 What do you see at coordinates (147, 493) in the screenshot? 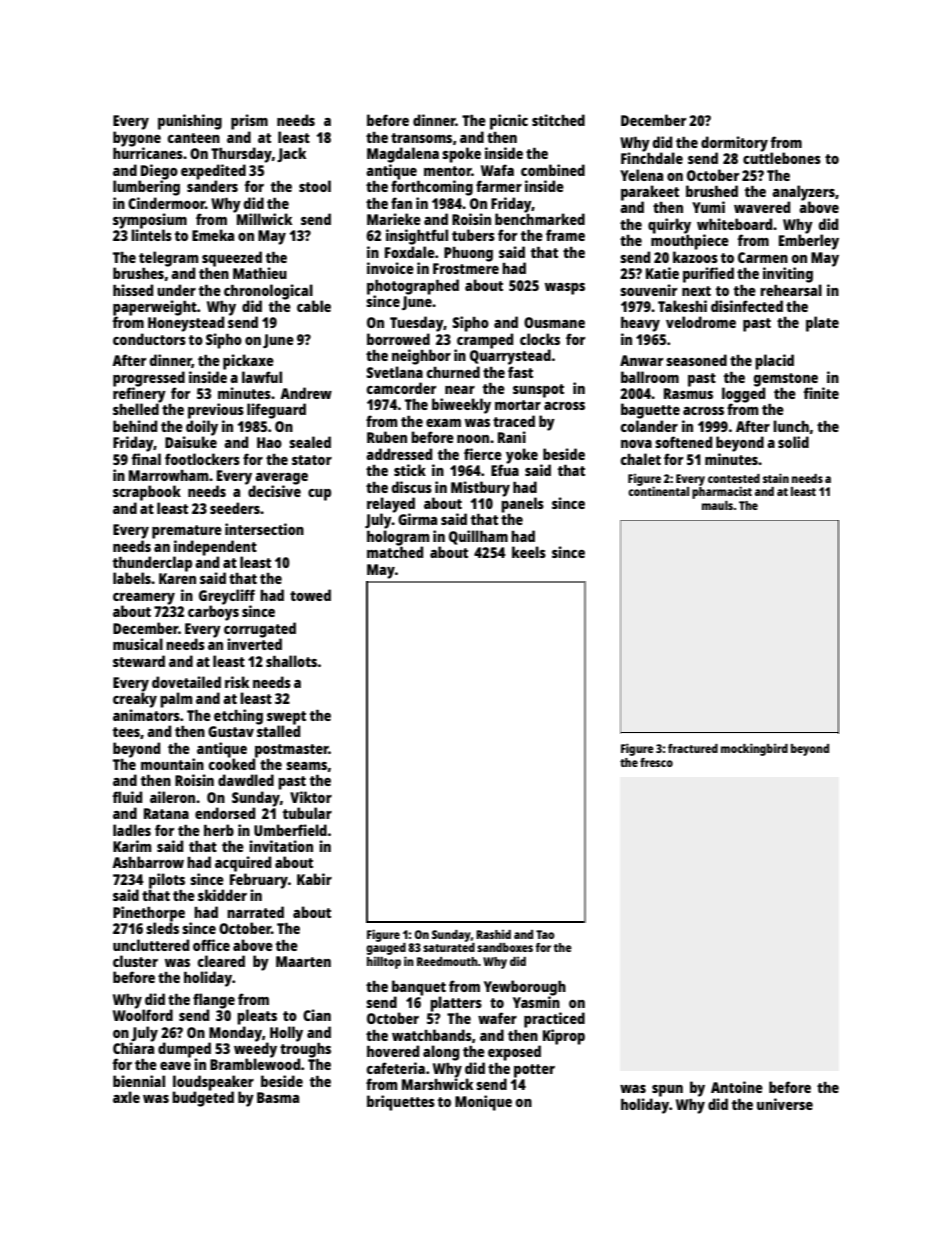
I see `scrapbook` at bounding box center [147, 493].
